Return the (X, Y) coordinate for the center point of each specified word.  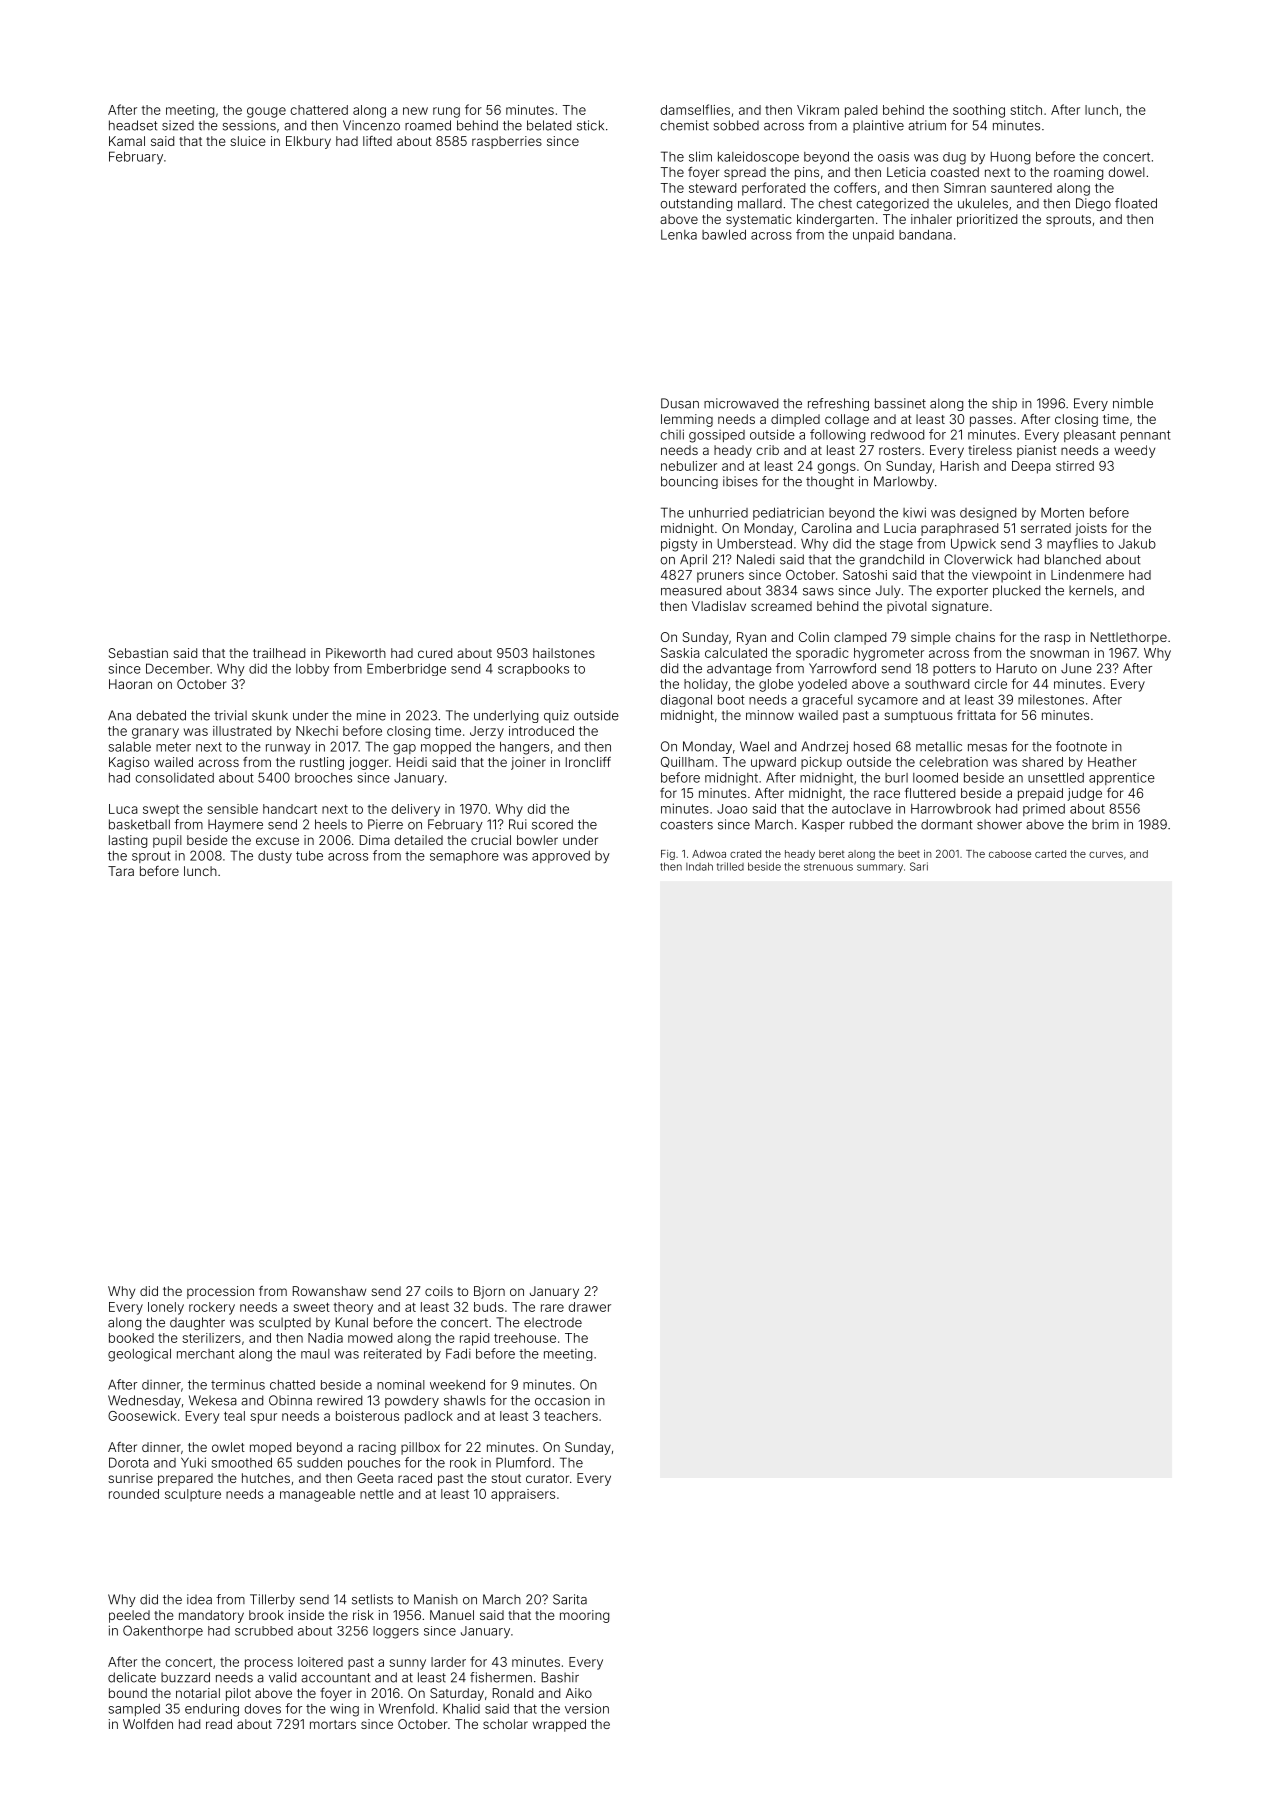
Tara (121, 871)
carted (1050, 854)
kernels (1091, 590)
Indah (699, 866)
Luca (123, 809)
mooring (584, 1616)
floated (1136, 203)
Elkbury (308, 142)
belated (549, 125)
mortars (333, 1724)
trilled (730, 866)
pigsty (679, 545)
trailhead (279, 653)
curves (1106, 855)
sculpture (193, 1495)
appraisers (523, 1495)
